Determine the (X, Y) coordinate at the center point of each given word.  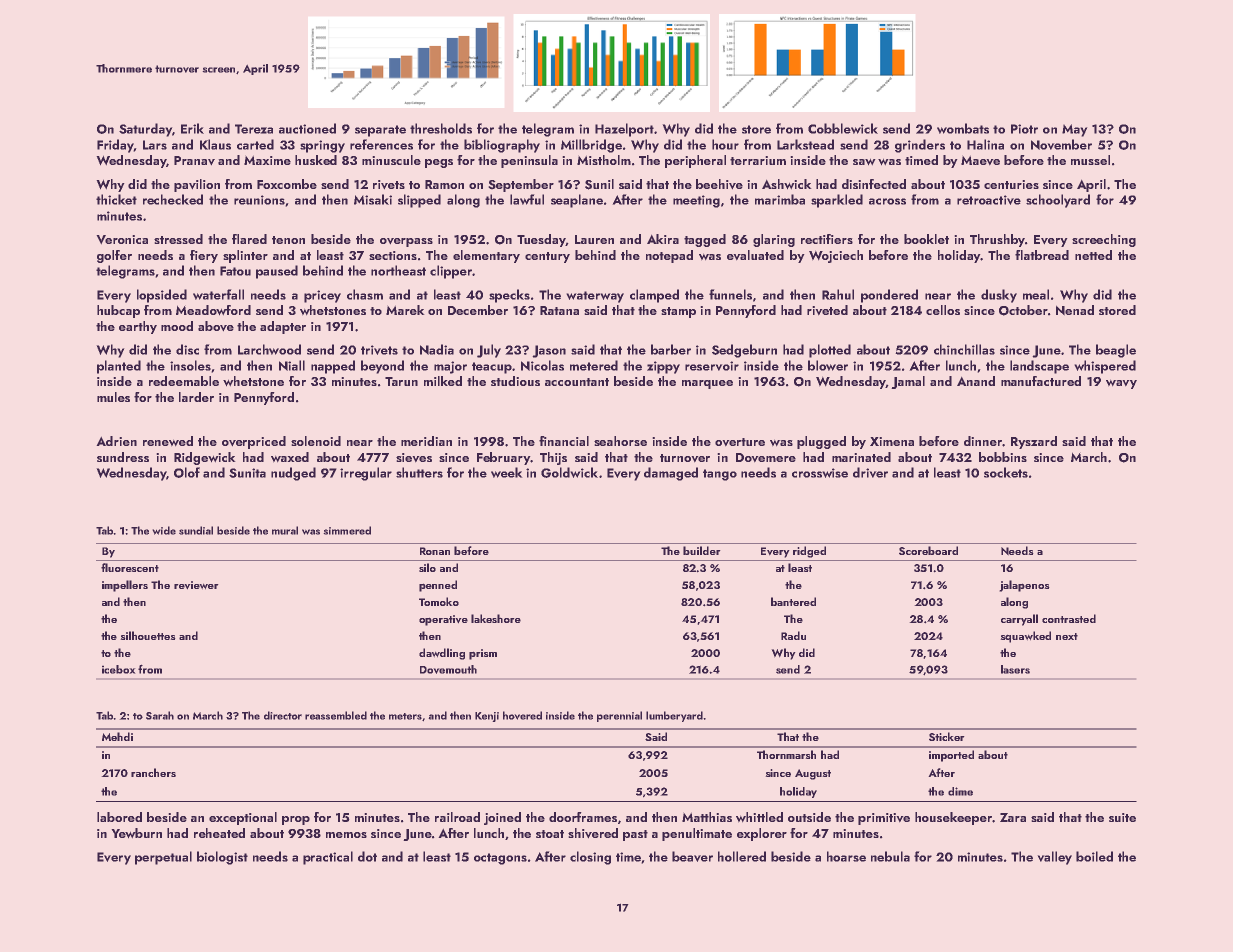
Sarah (160, 715)
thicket (116, 199)
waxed (290, 457)
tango (720, 475)
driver (870, 472)
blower (828, 365)
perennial (619, 716)
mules (113, 397)
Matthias (707, 817)
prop (296, 820)
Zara (1013, 817)
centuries (1011, 184)
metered (594, 365)
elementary (486, 256)
